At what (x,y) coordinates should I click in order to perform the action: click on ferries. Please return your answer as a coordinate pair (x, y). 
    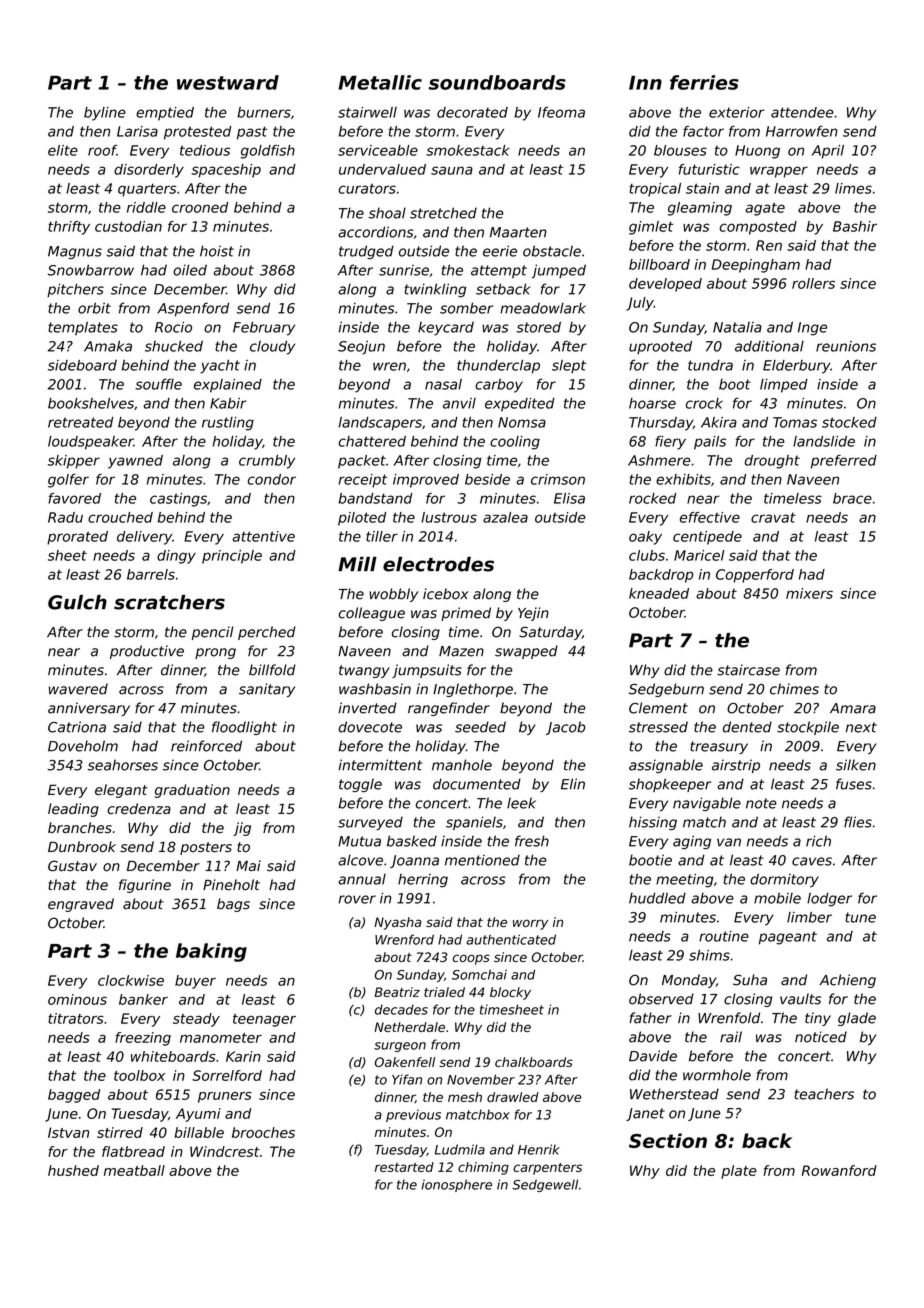
    Looking at the image, I should click on (704, 82).
